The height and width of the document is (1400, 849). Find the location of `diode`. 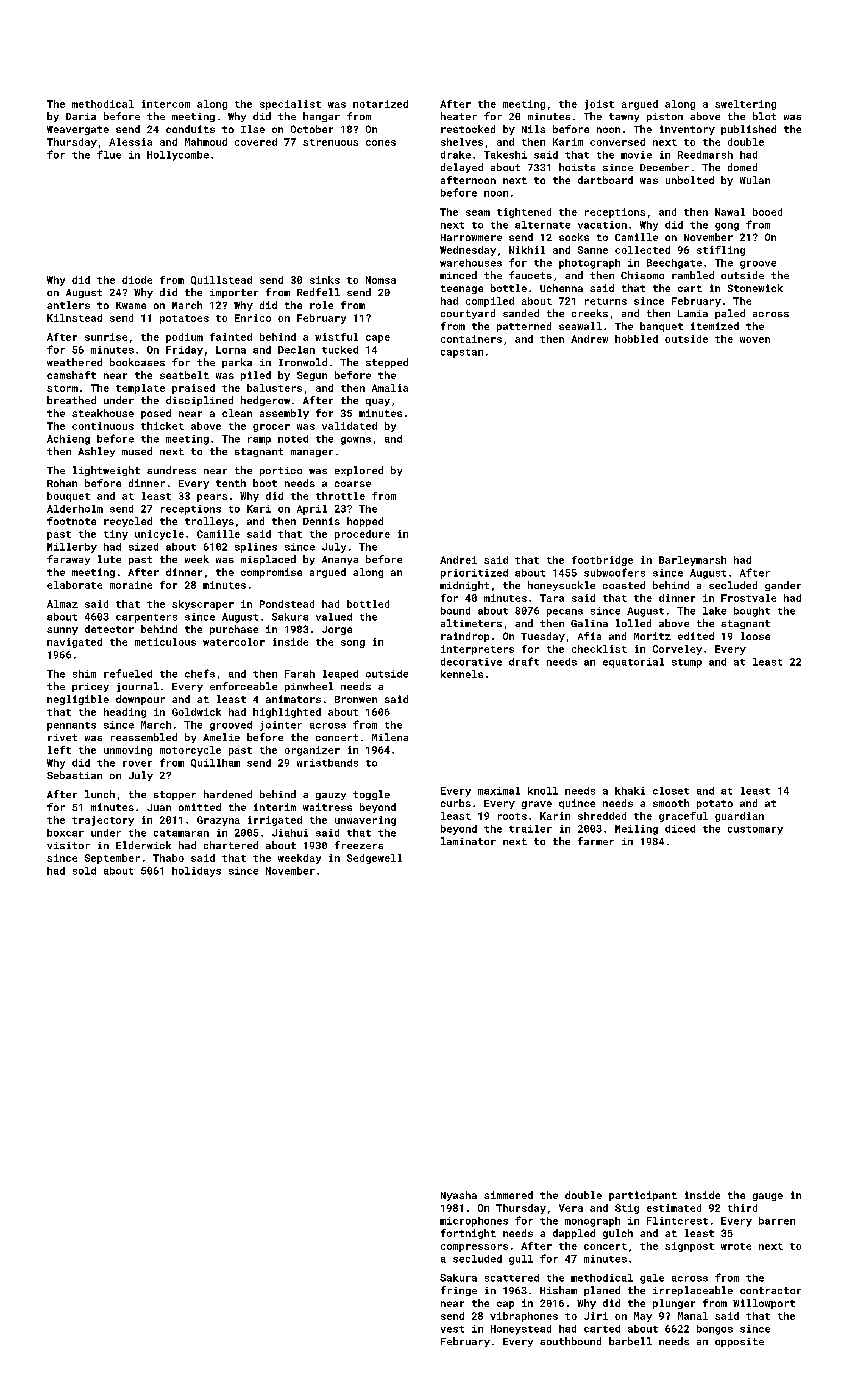

diode is located at coordinates (137, 280).
